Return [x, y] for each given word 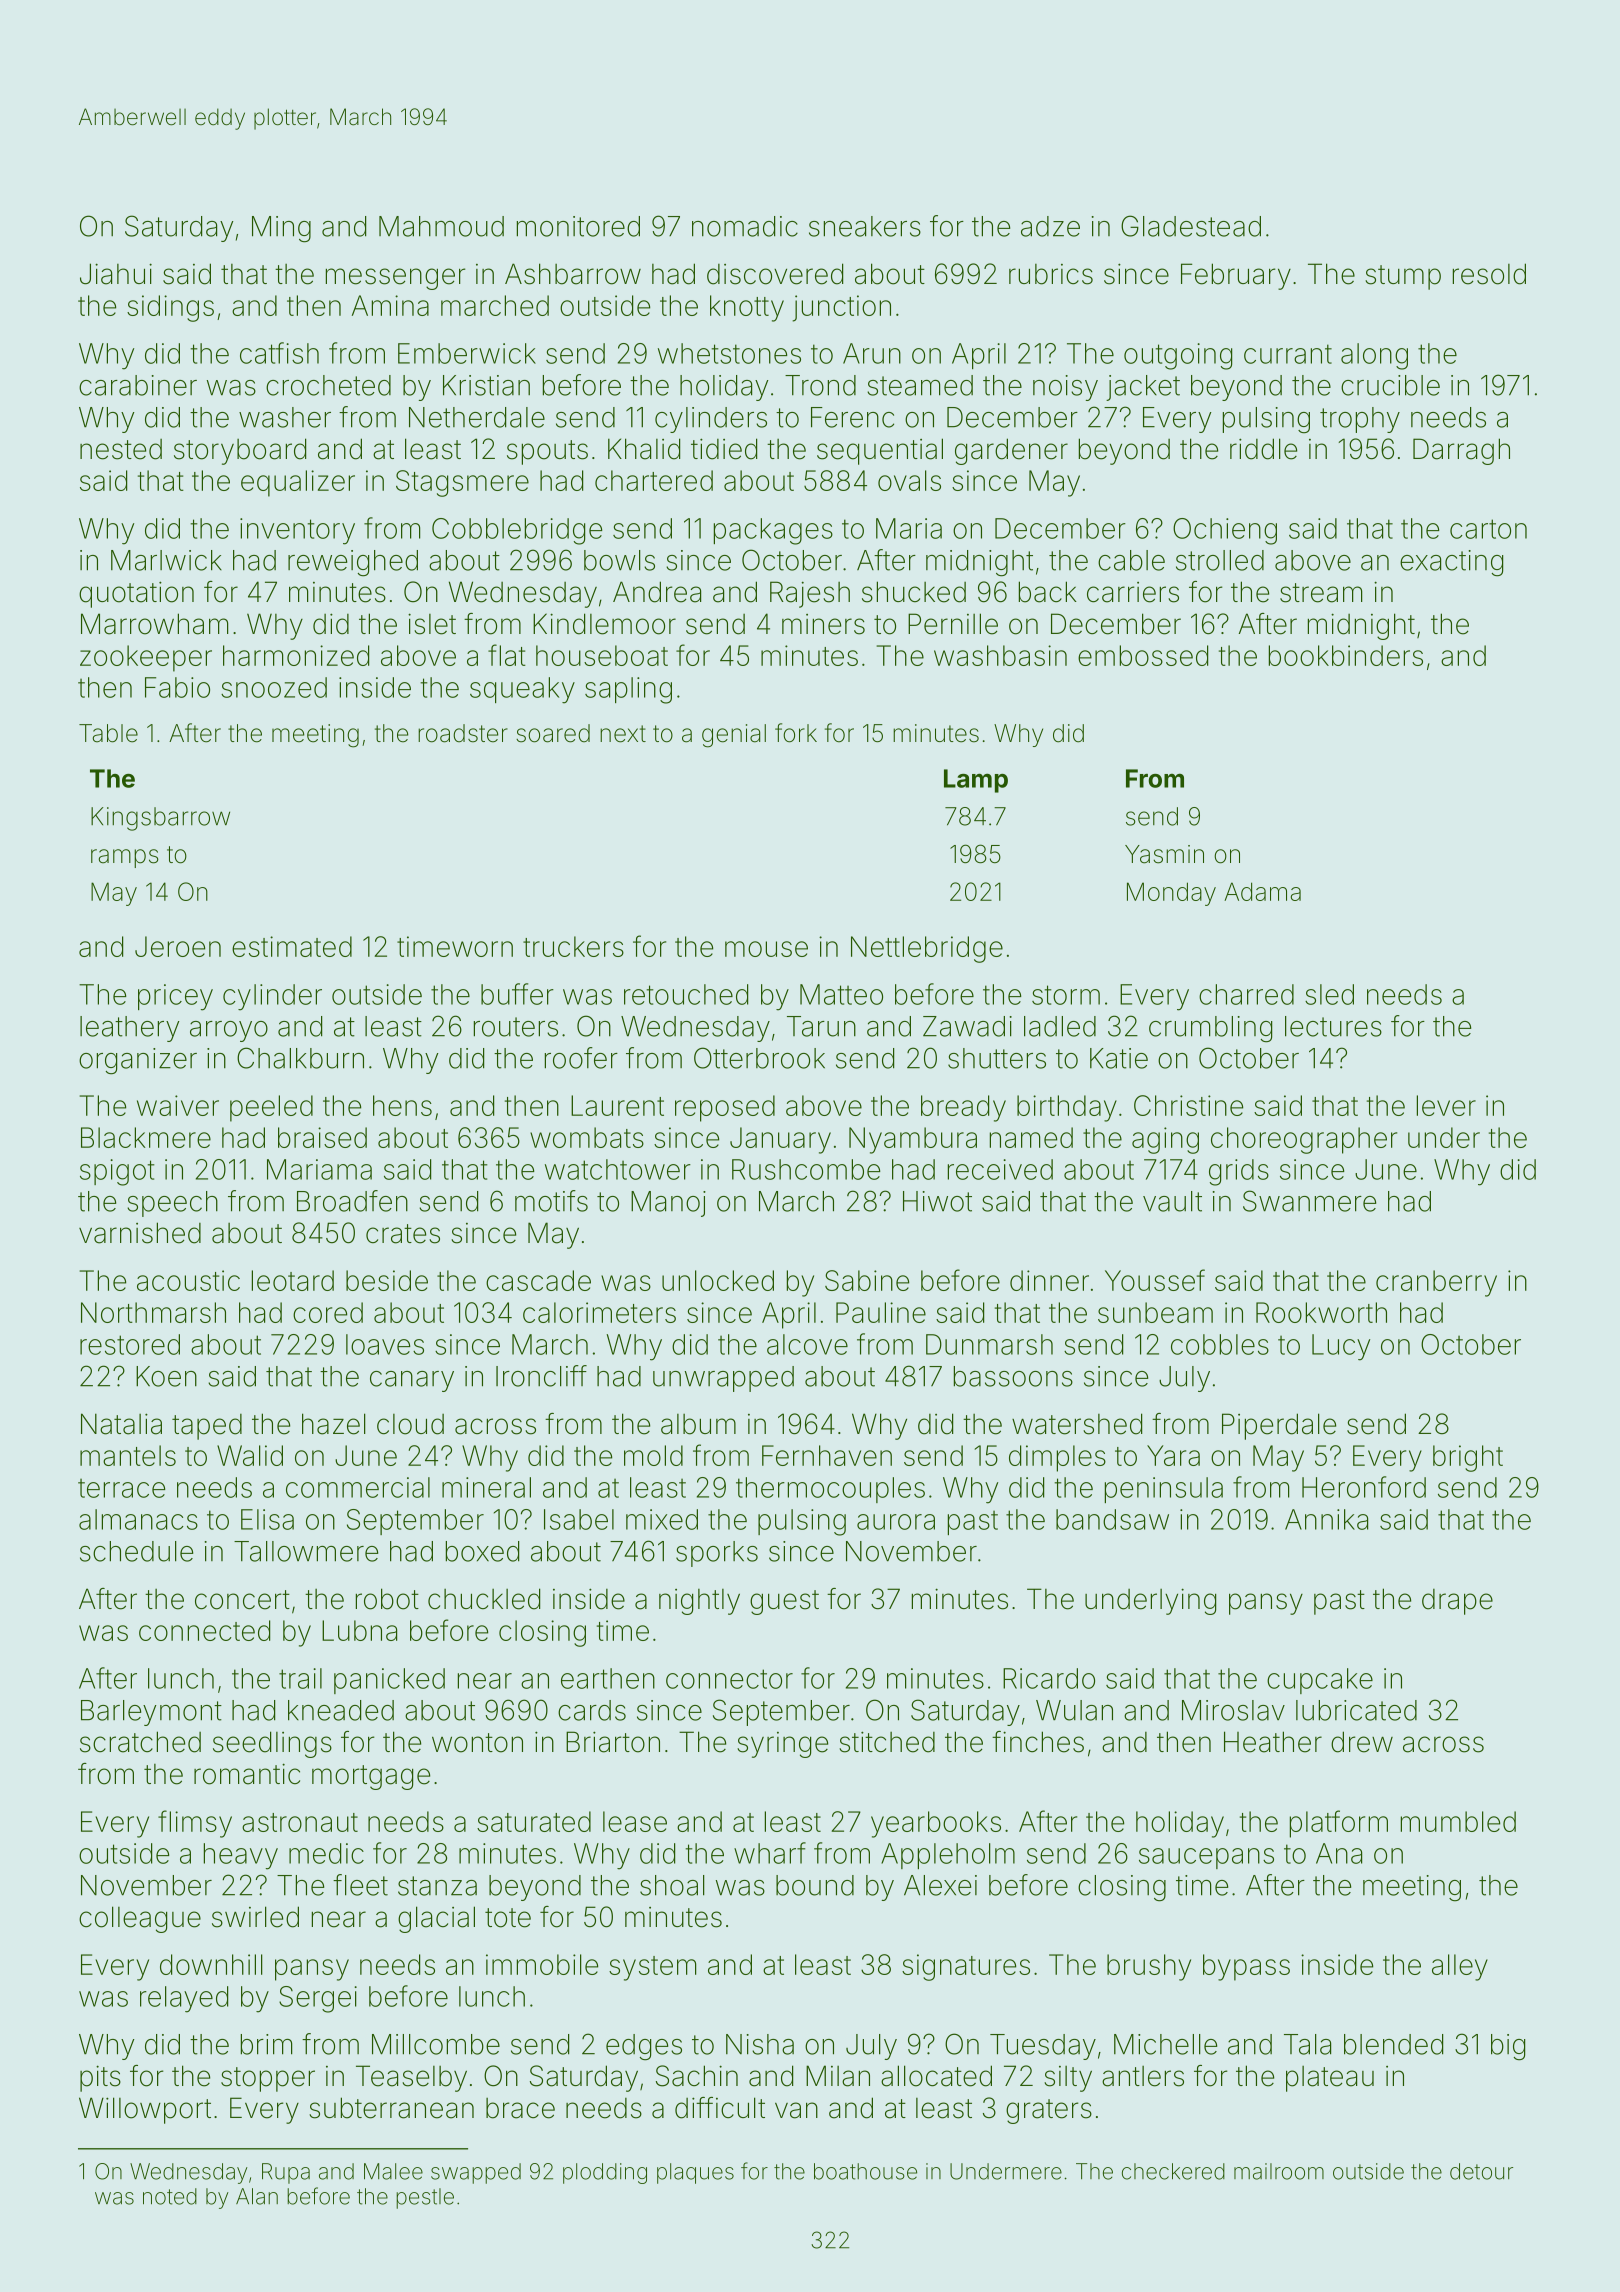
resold [1489, 274]
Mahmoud [441, 226]
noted [170, 2196]
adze [1050, 226]
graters [1049, 2111]
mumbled [1458, 1821]
